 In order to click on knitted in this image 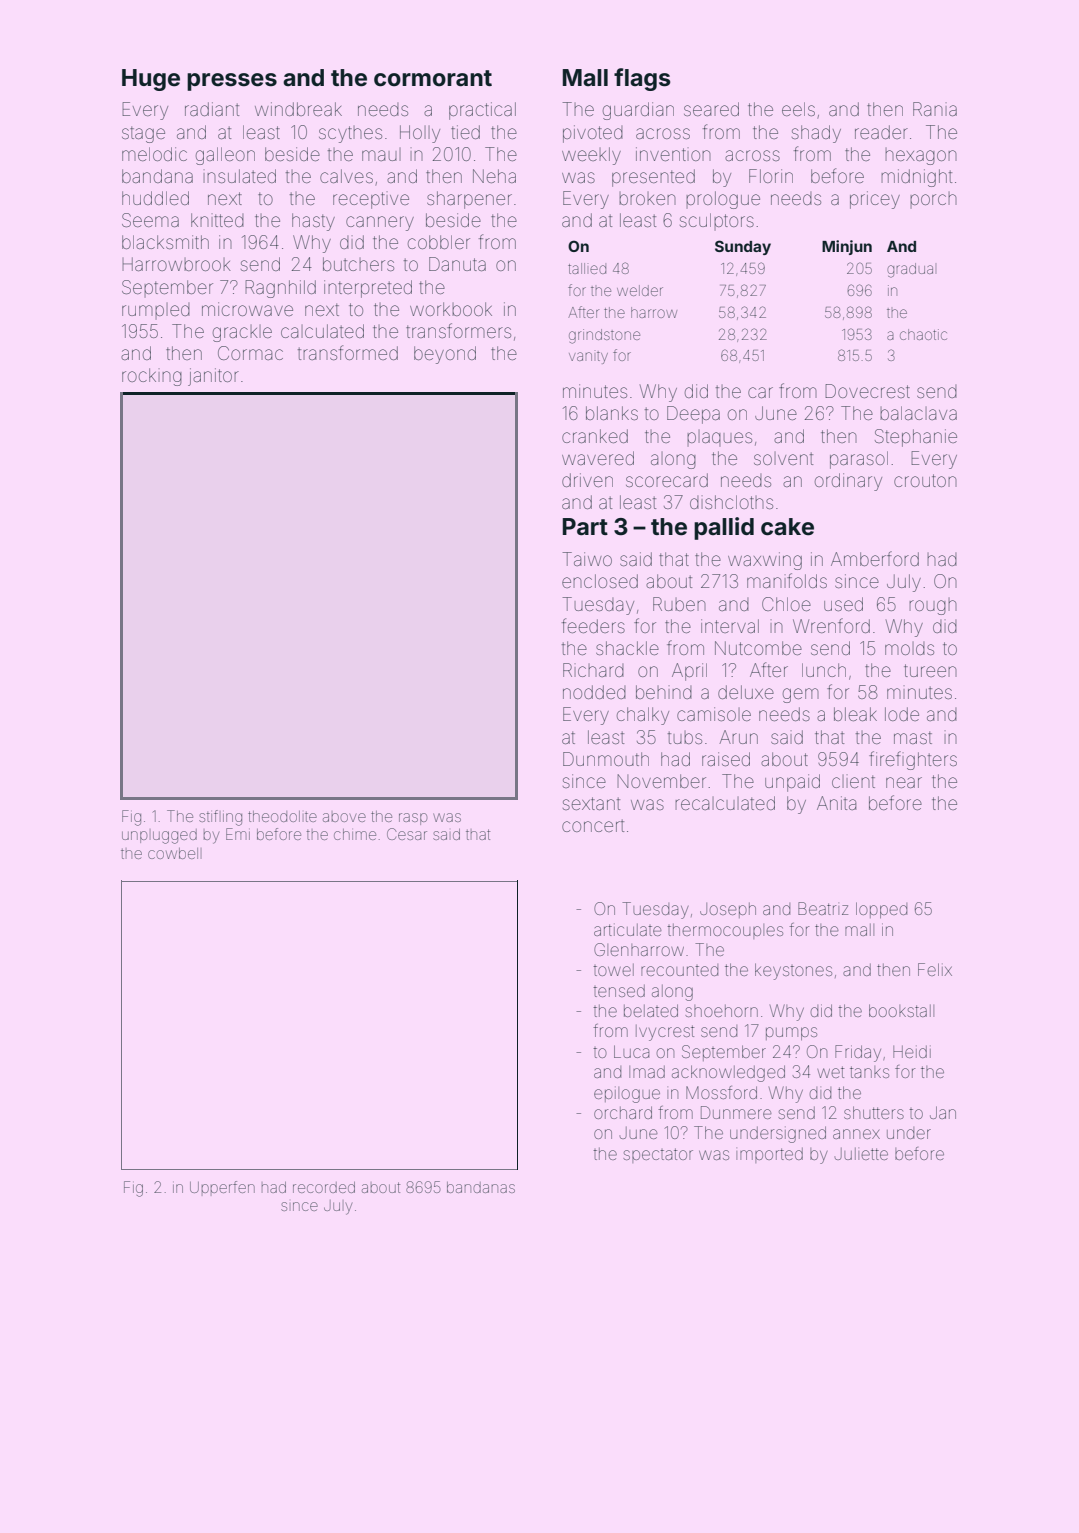, I will do `click(217, 220)`.
